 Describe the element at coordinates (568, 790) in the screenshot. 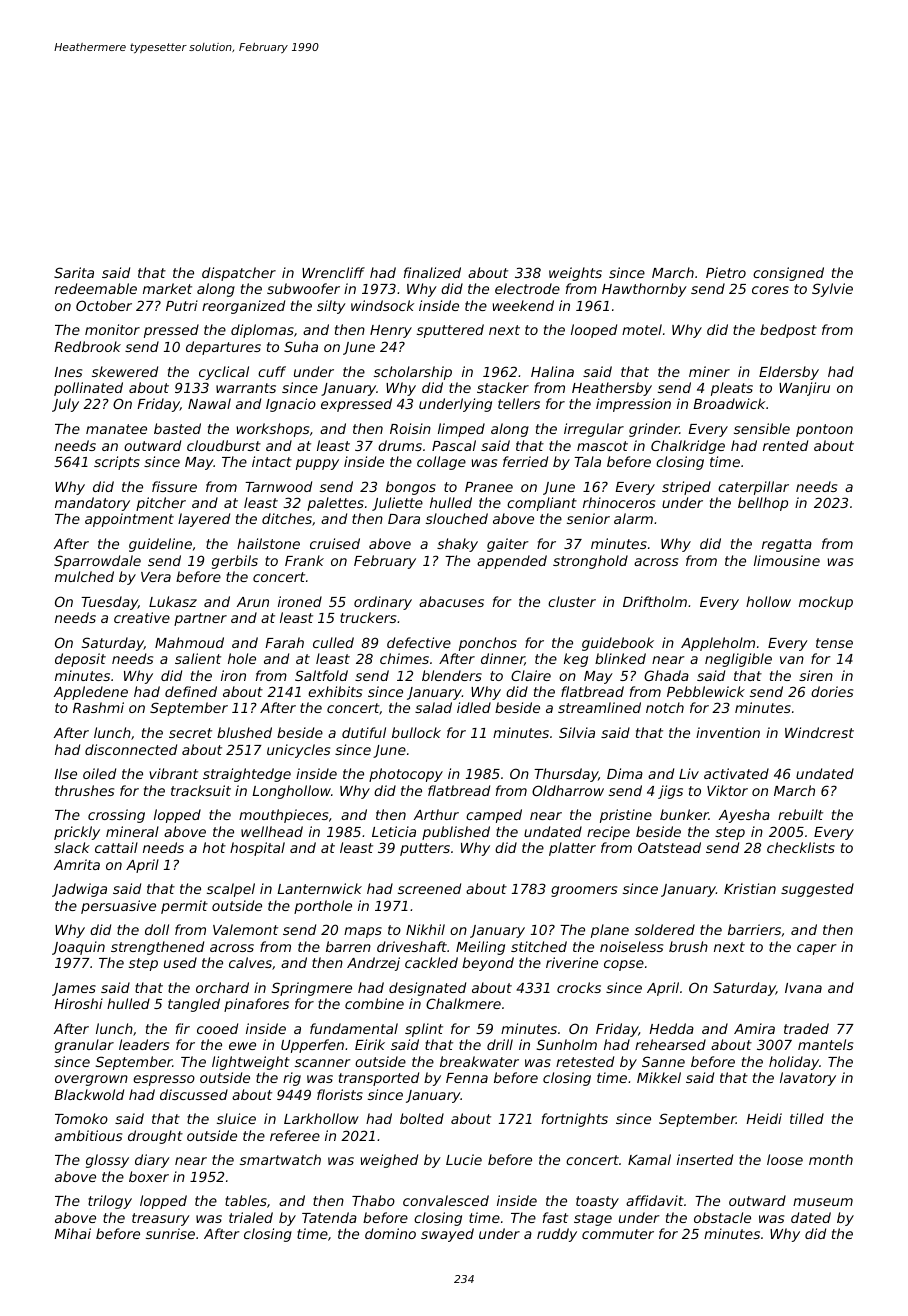

I see `Oldharrow` at that location.
